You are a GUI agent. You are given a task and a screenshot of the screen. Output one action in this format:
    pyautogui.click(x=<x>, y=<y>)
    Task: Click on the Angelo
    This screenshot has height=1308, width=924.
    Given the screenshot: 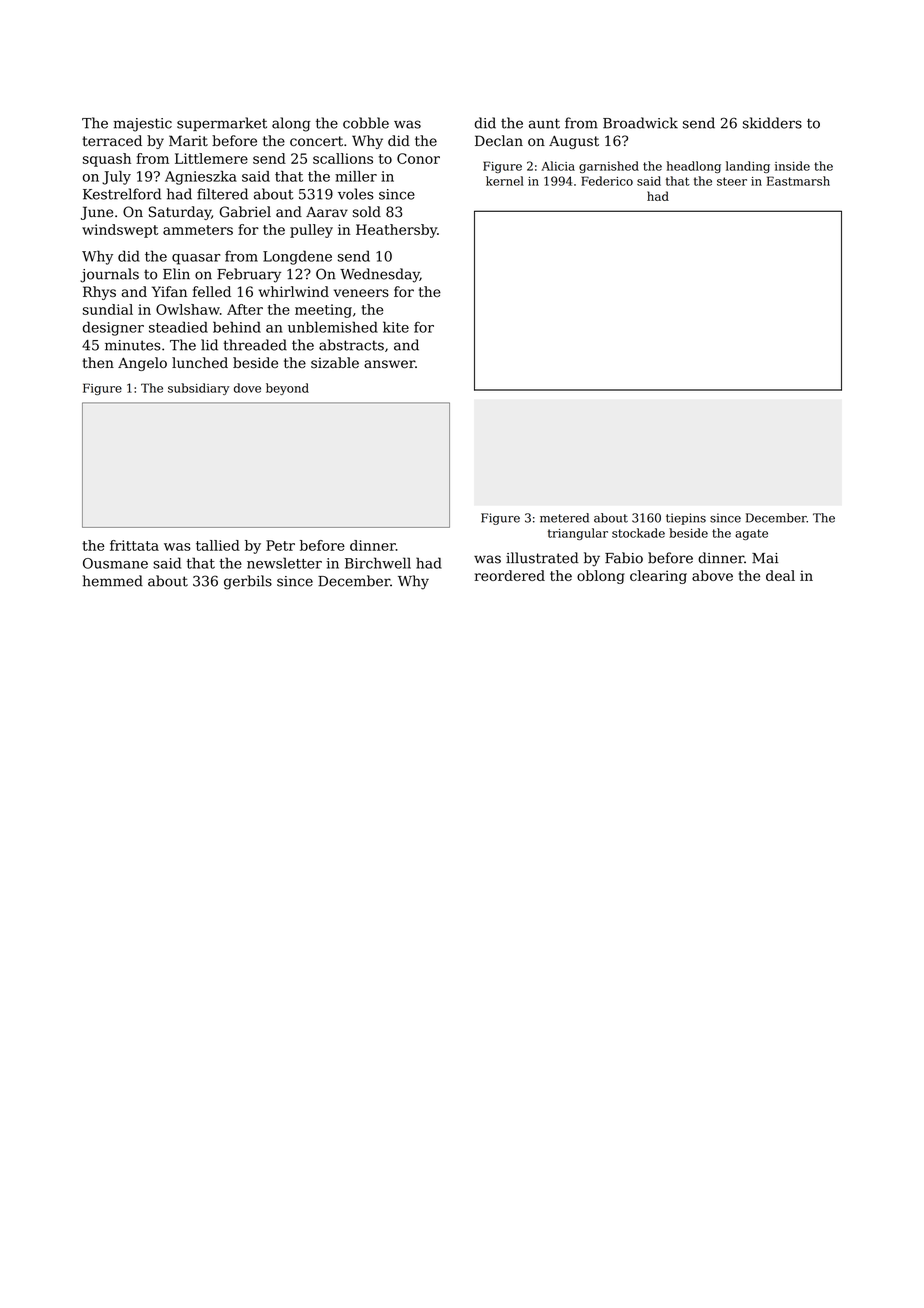 What is the action you would take?
    pyautogui.click(x=142, y=364)
